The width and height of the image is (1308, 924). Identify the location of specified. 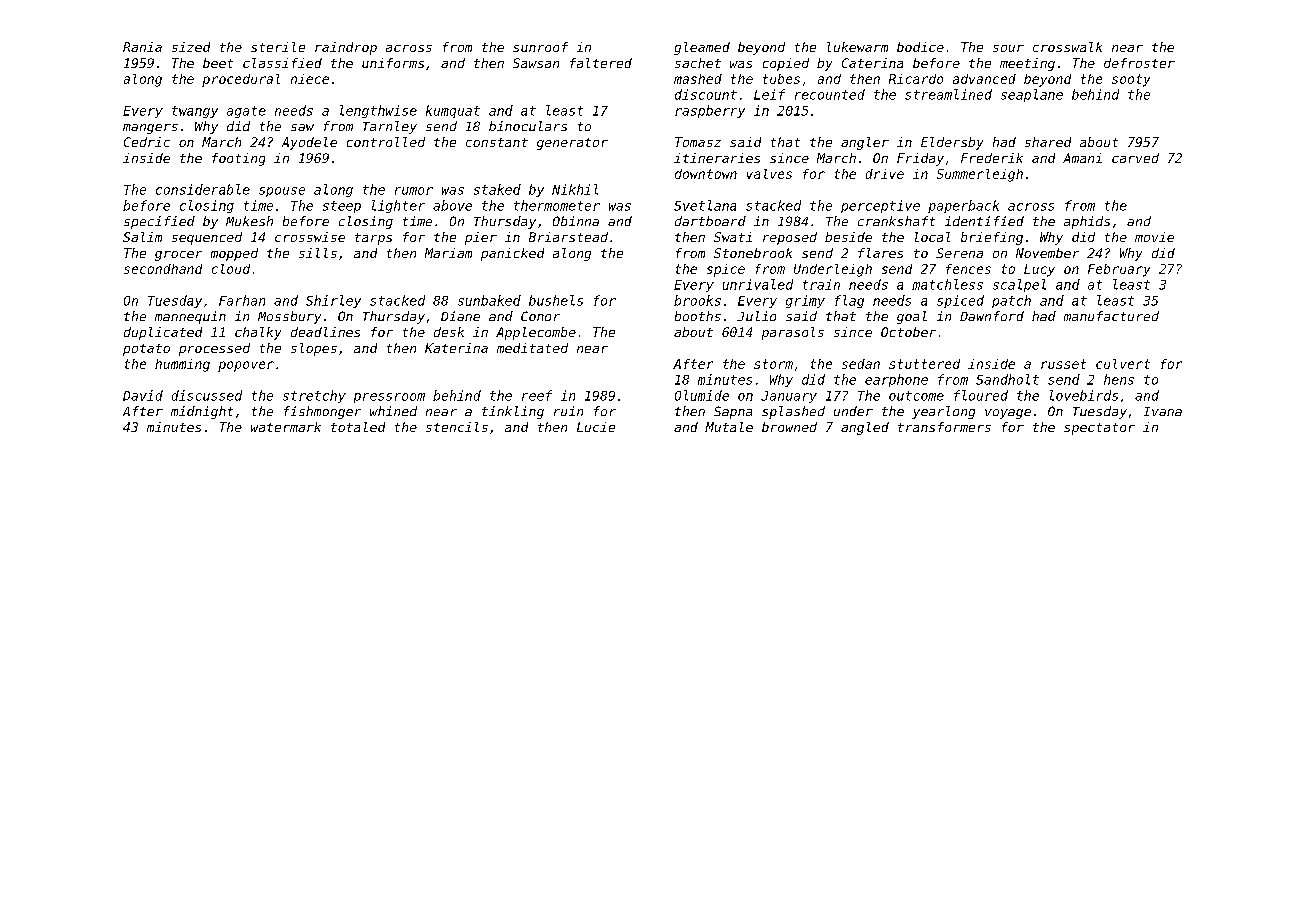
(159, 222).
